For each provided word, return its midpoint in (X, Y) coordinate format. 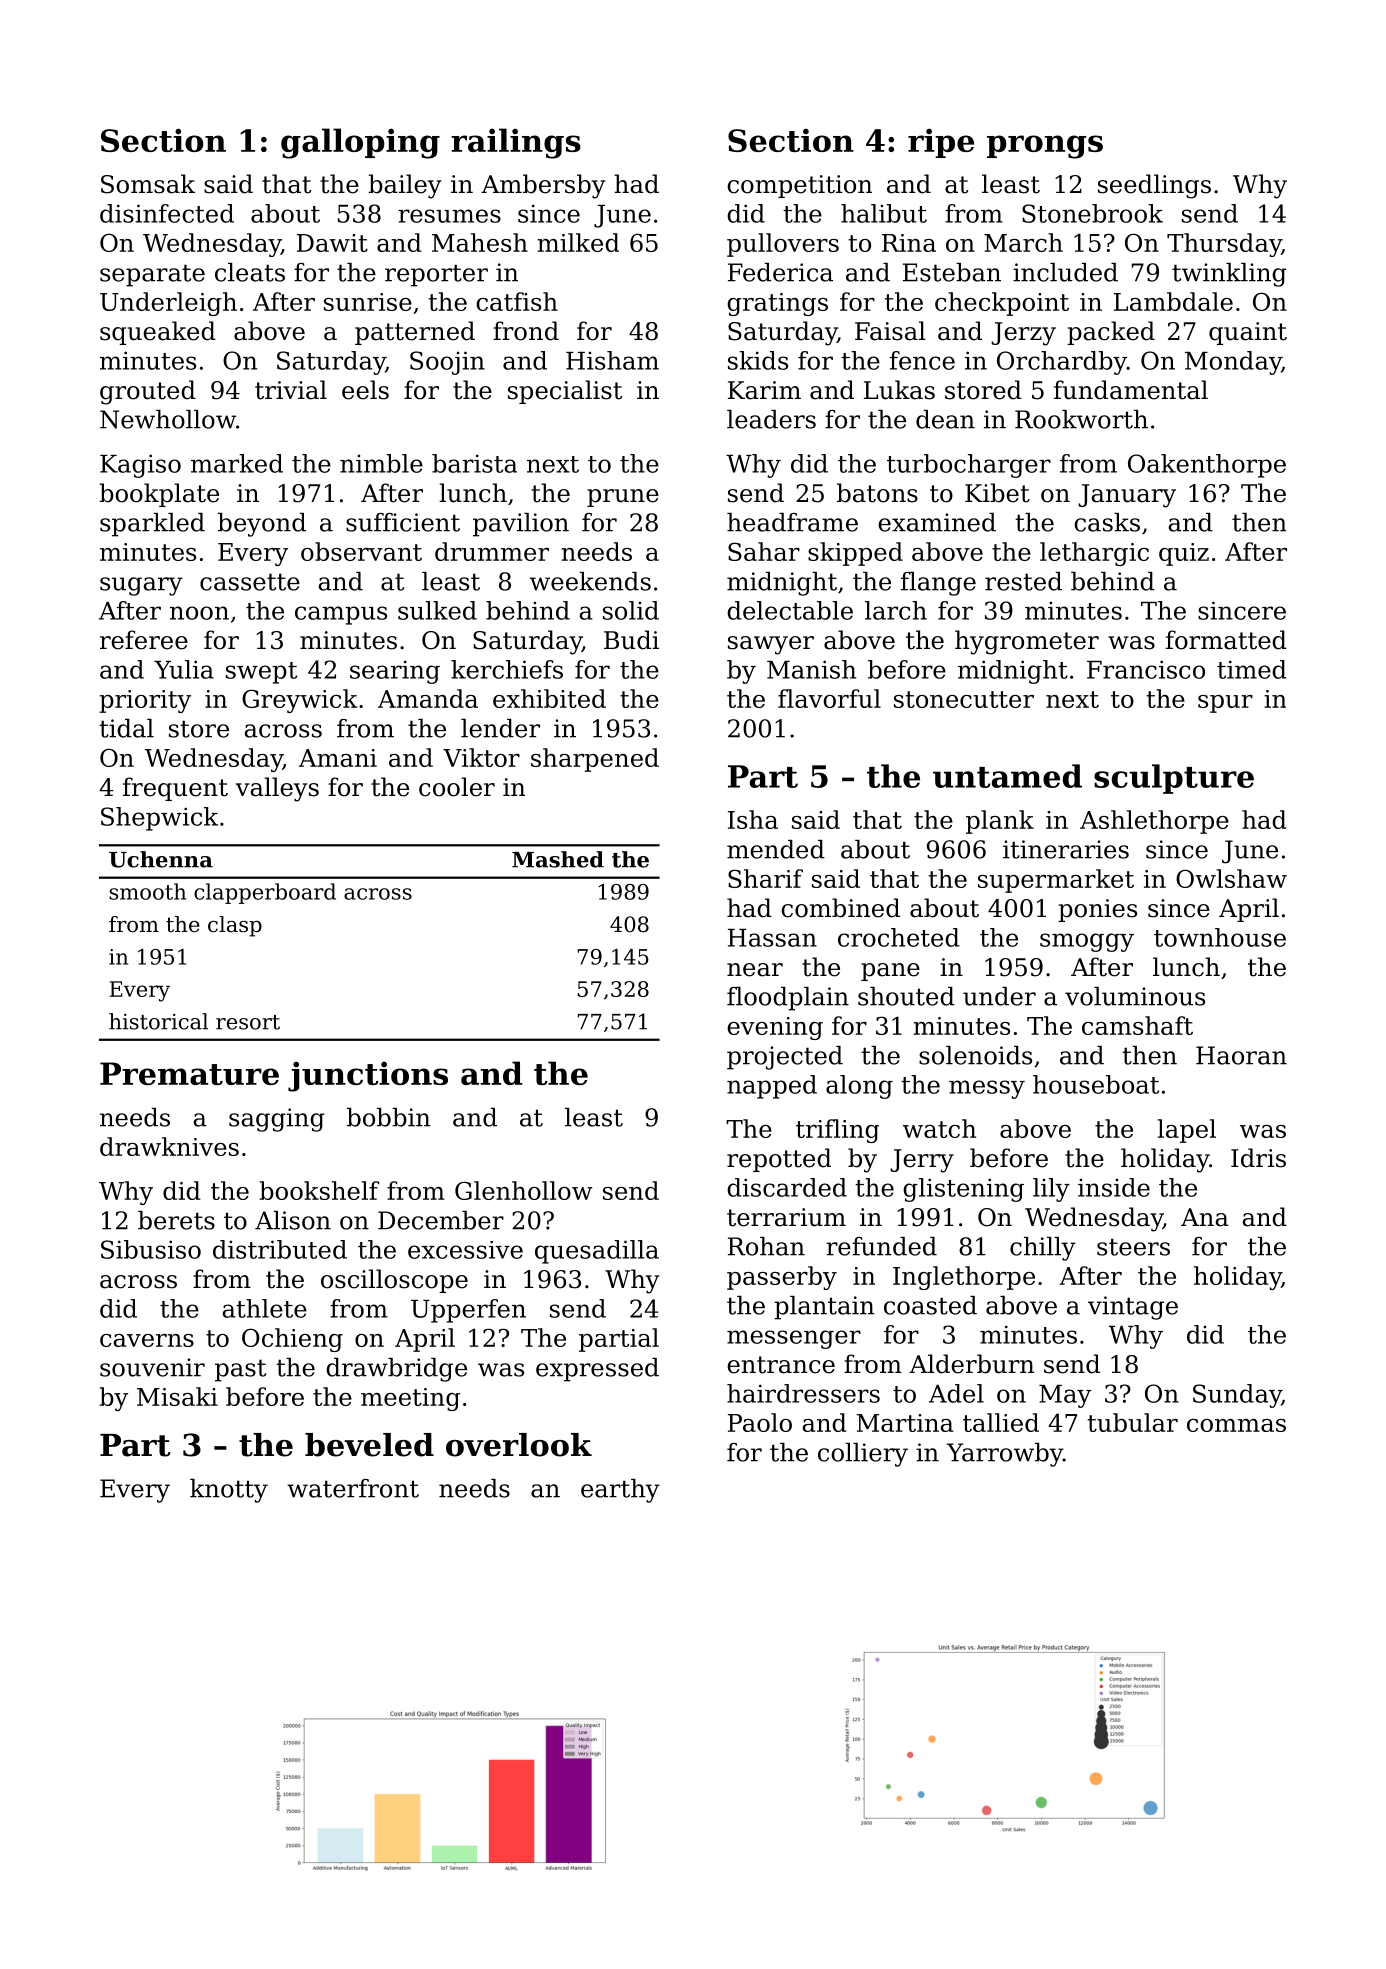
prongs (1045, 147)
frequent (175, 789)
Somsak (148, 184)
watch (939, 1128)
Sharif (765, 878)
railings (516, 143)
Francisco (1146, 669)
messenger (794, 1339)
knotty (229, 1491)
